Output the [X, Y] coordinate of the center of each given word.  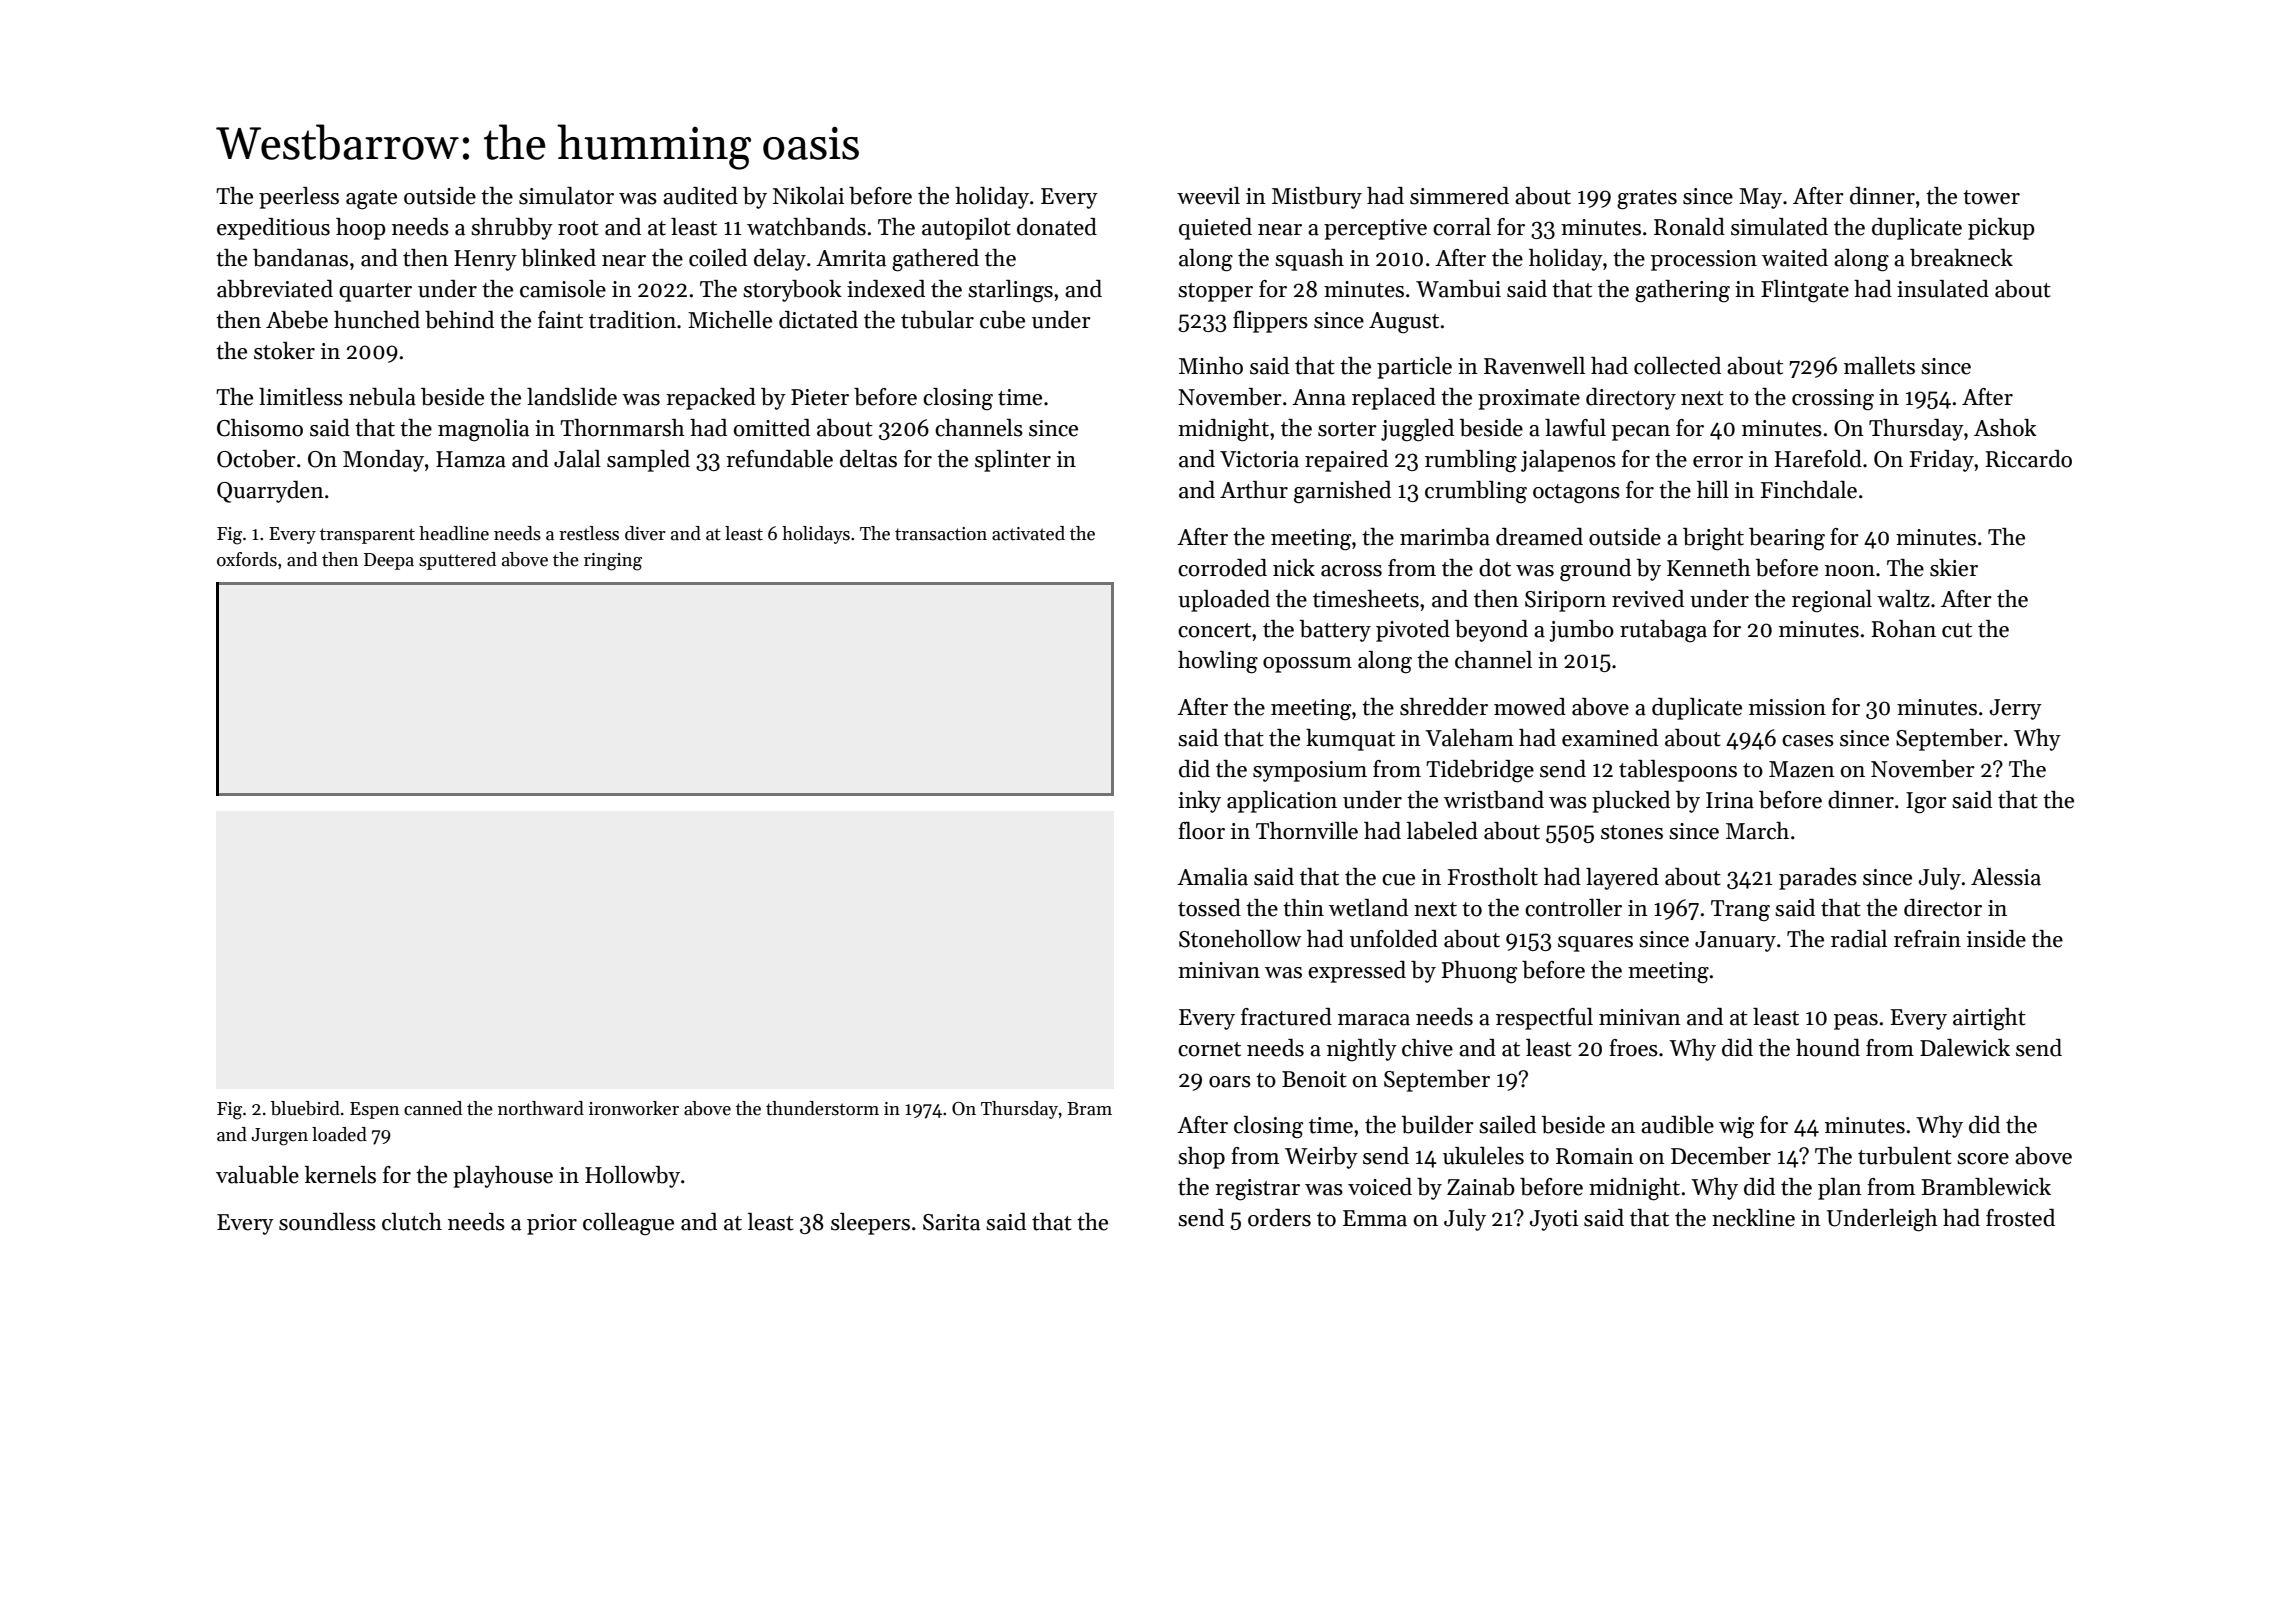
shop [1201, 1158]
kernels [340, 1175]
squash [1309, 260]
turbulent [1905, 1156]
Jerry [2016, 709]
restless [589, 533]
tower [1991, 197]
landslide [572, 397]
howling [1218, 662]
